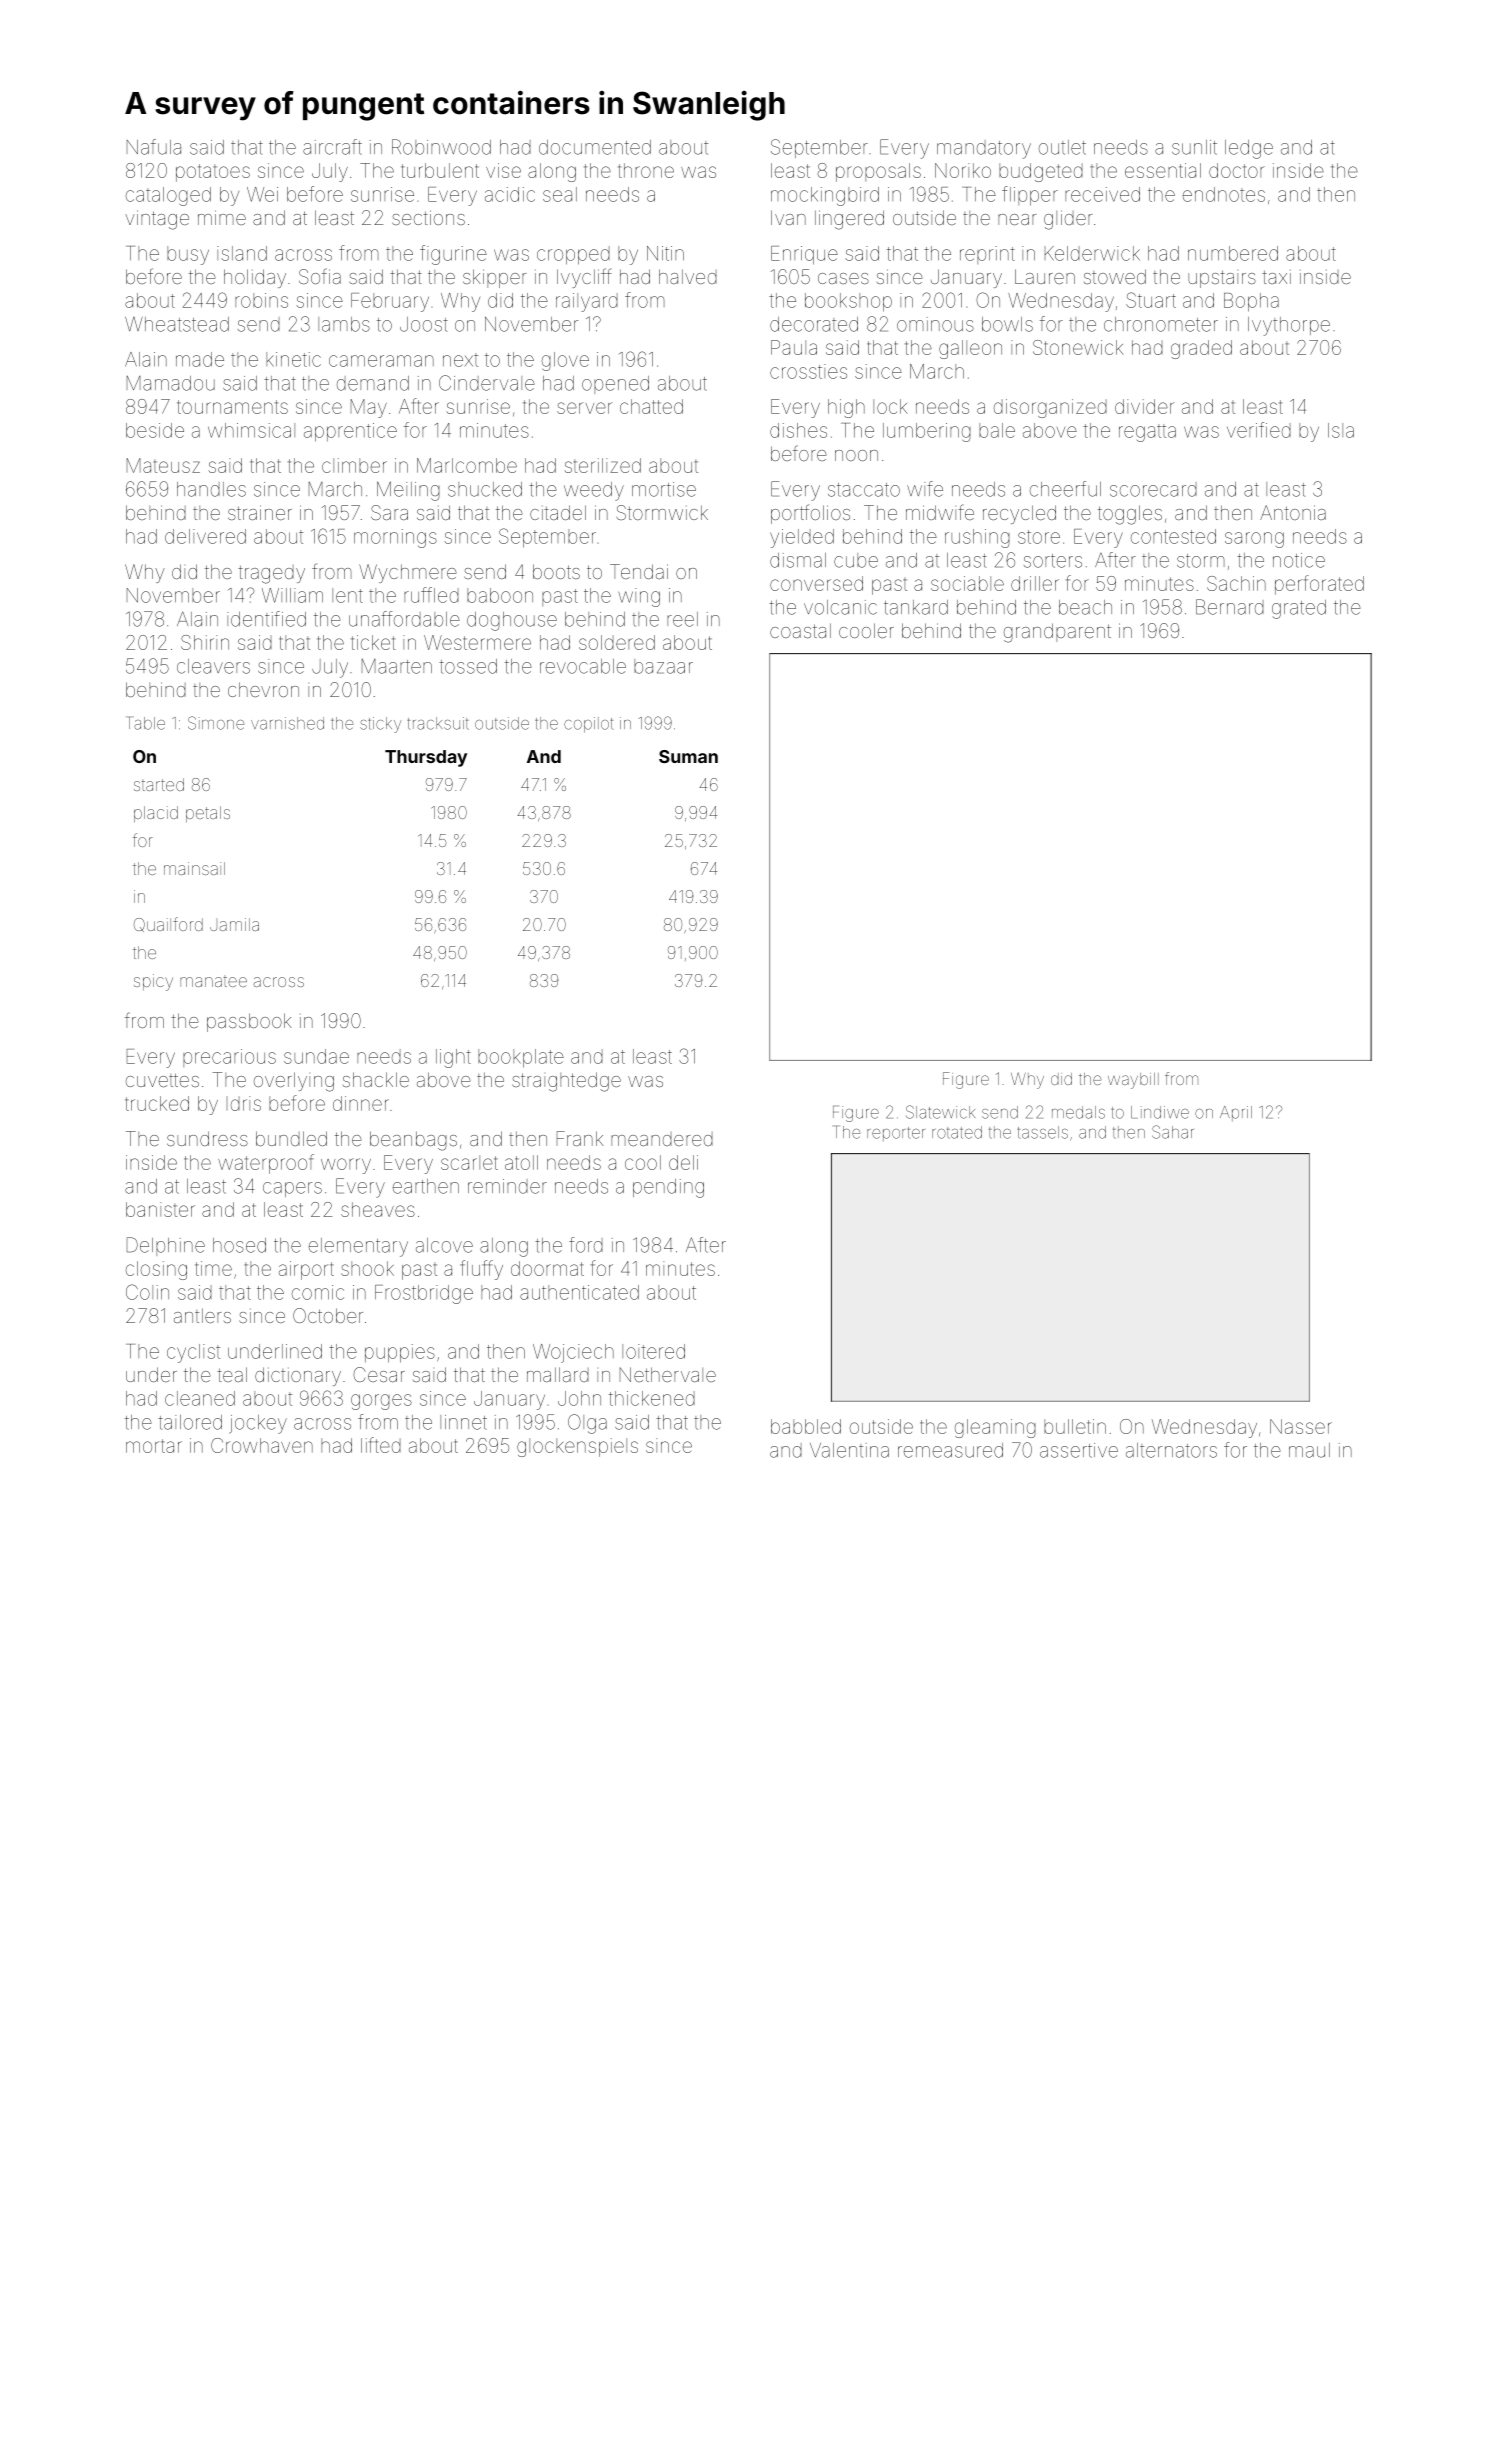  I want to click on Olga, so click(587, 1424).
